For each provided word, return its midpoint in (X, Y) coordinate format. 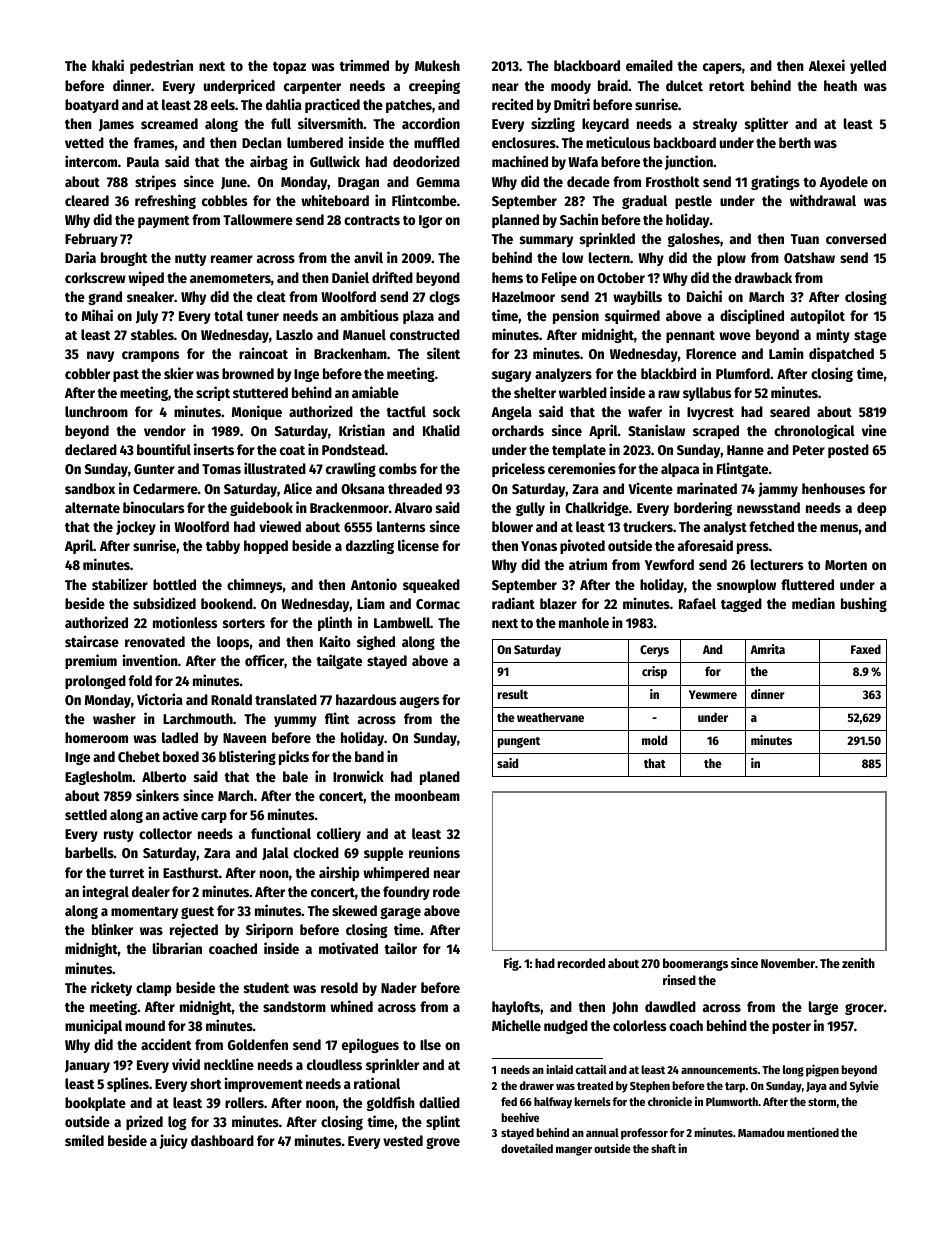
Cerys (654, 651)
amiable (375, 392)
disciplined (752, 316)
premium (91, 661)
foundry (406, 893)
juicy (173, 1141)
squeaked (431, 586)
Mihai (97, 315)
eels (223, 104)
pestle (693, 202)
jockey (136, 527)
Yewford (669, 564)
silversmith (330, 123)
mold (654, 740)
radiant (513, 603)
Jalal (275, 853)
